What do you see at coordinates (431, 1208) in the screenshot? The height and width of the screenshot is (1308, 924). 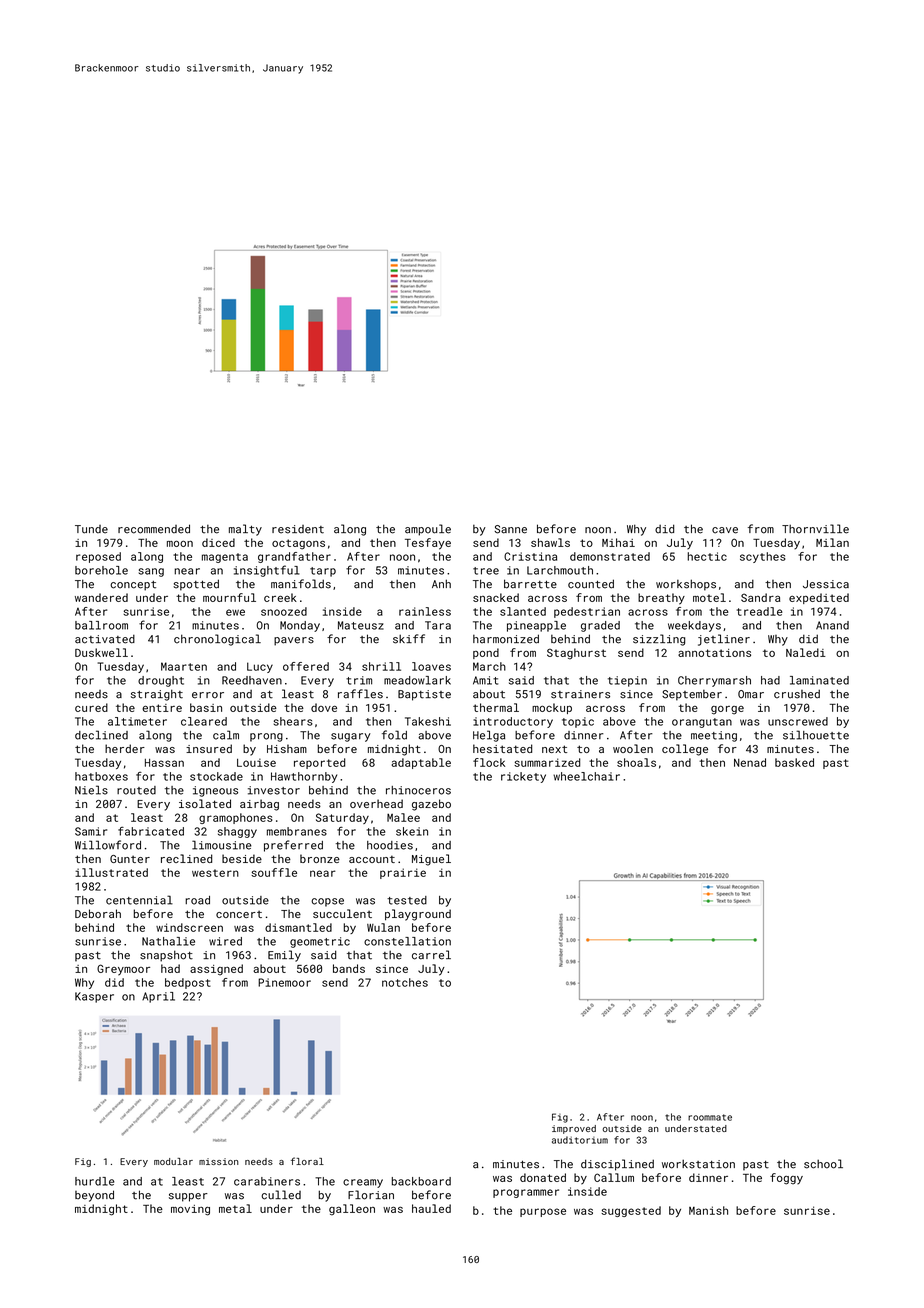 I see `hauled` at bounding box center [431, 1208].
